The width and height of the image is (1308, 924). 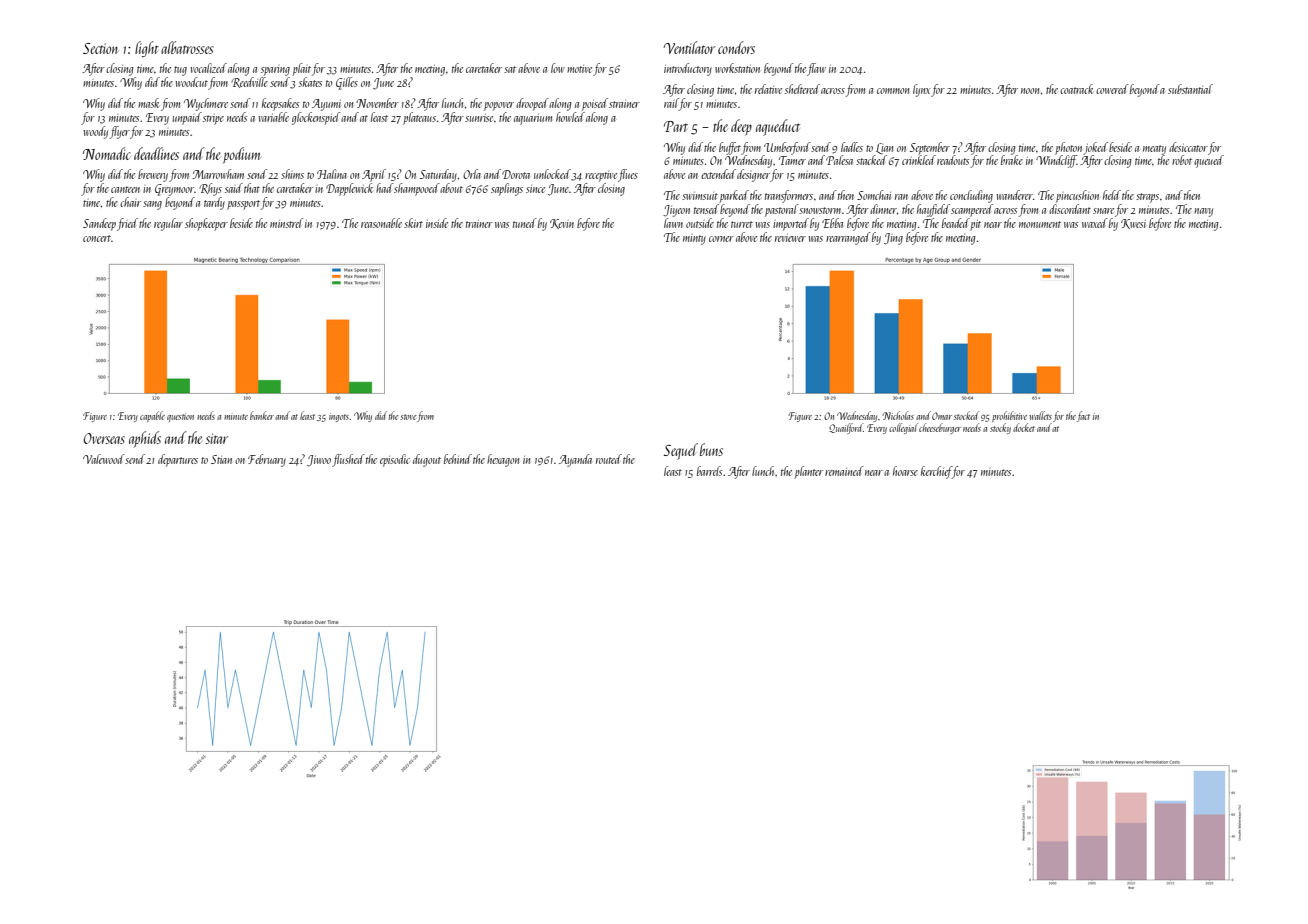 What do you see at coordinates (1095, 223) in the image?
I see `waxed` at bounding box center [1095, 223].
